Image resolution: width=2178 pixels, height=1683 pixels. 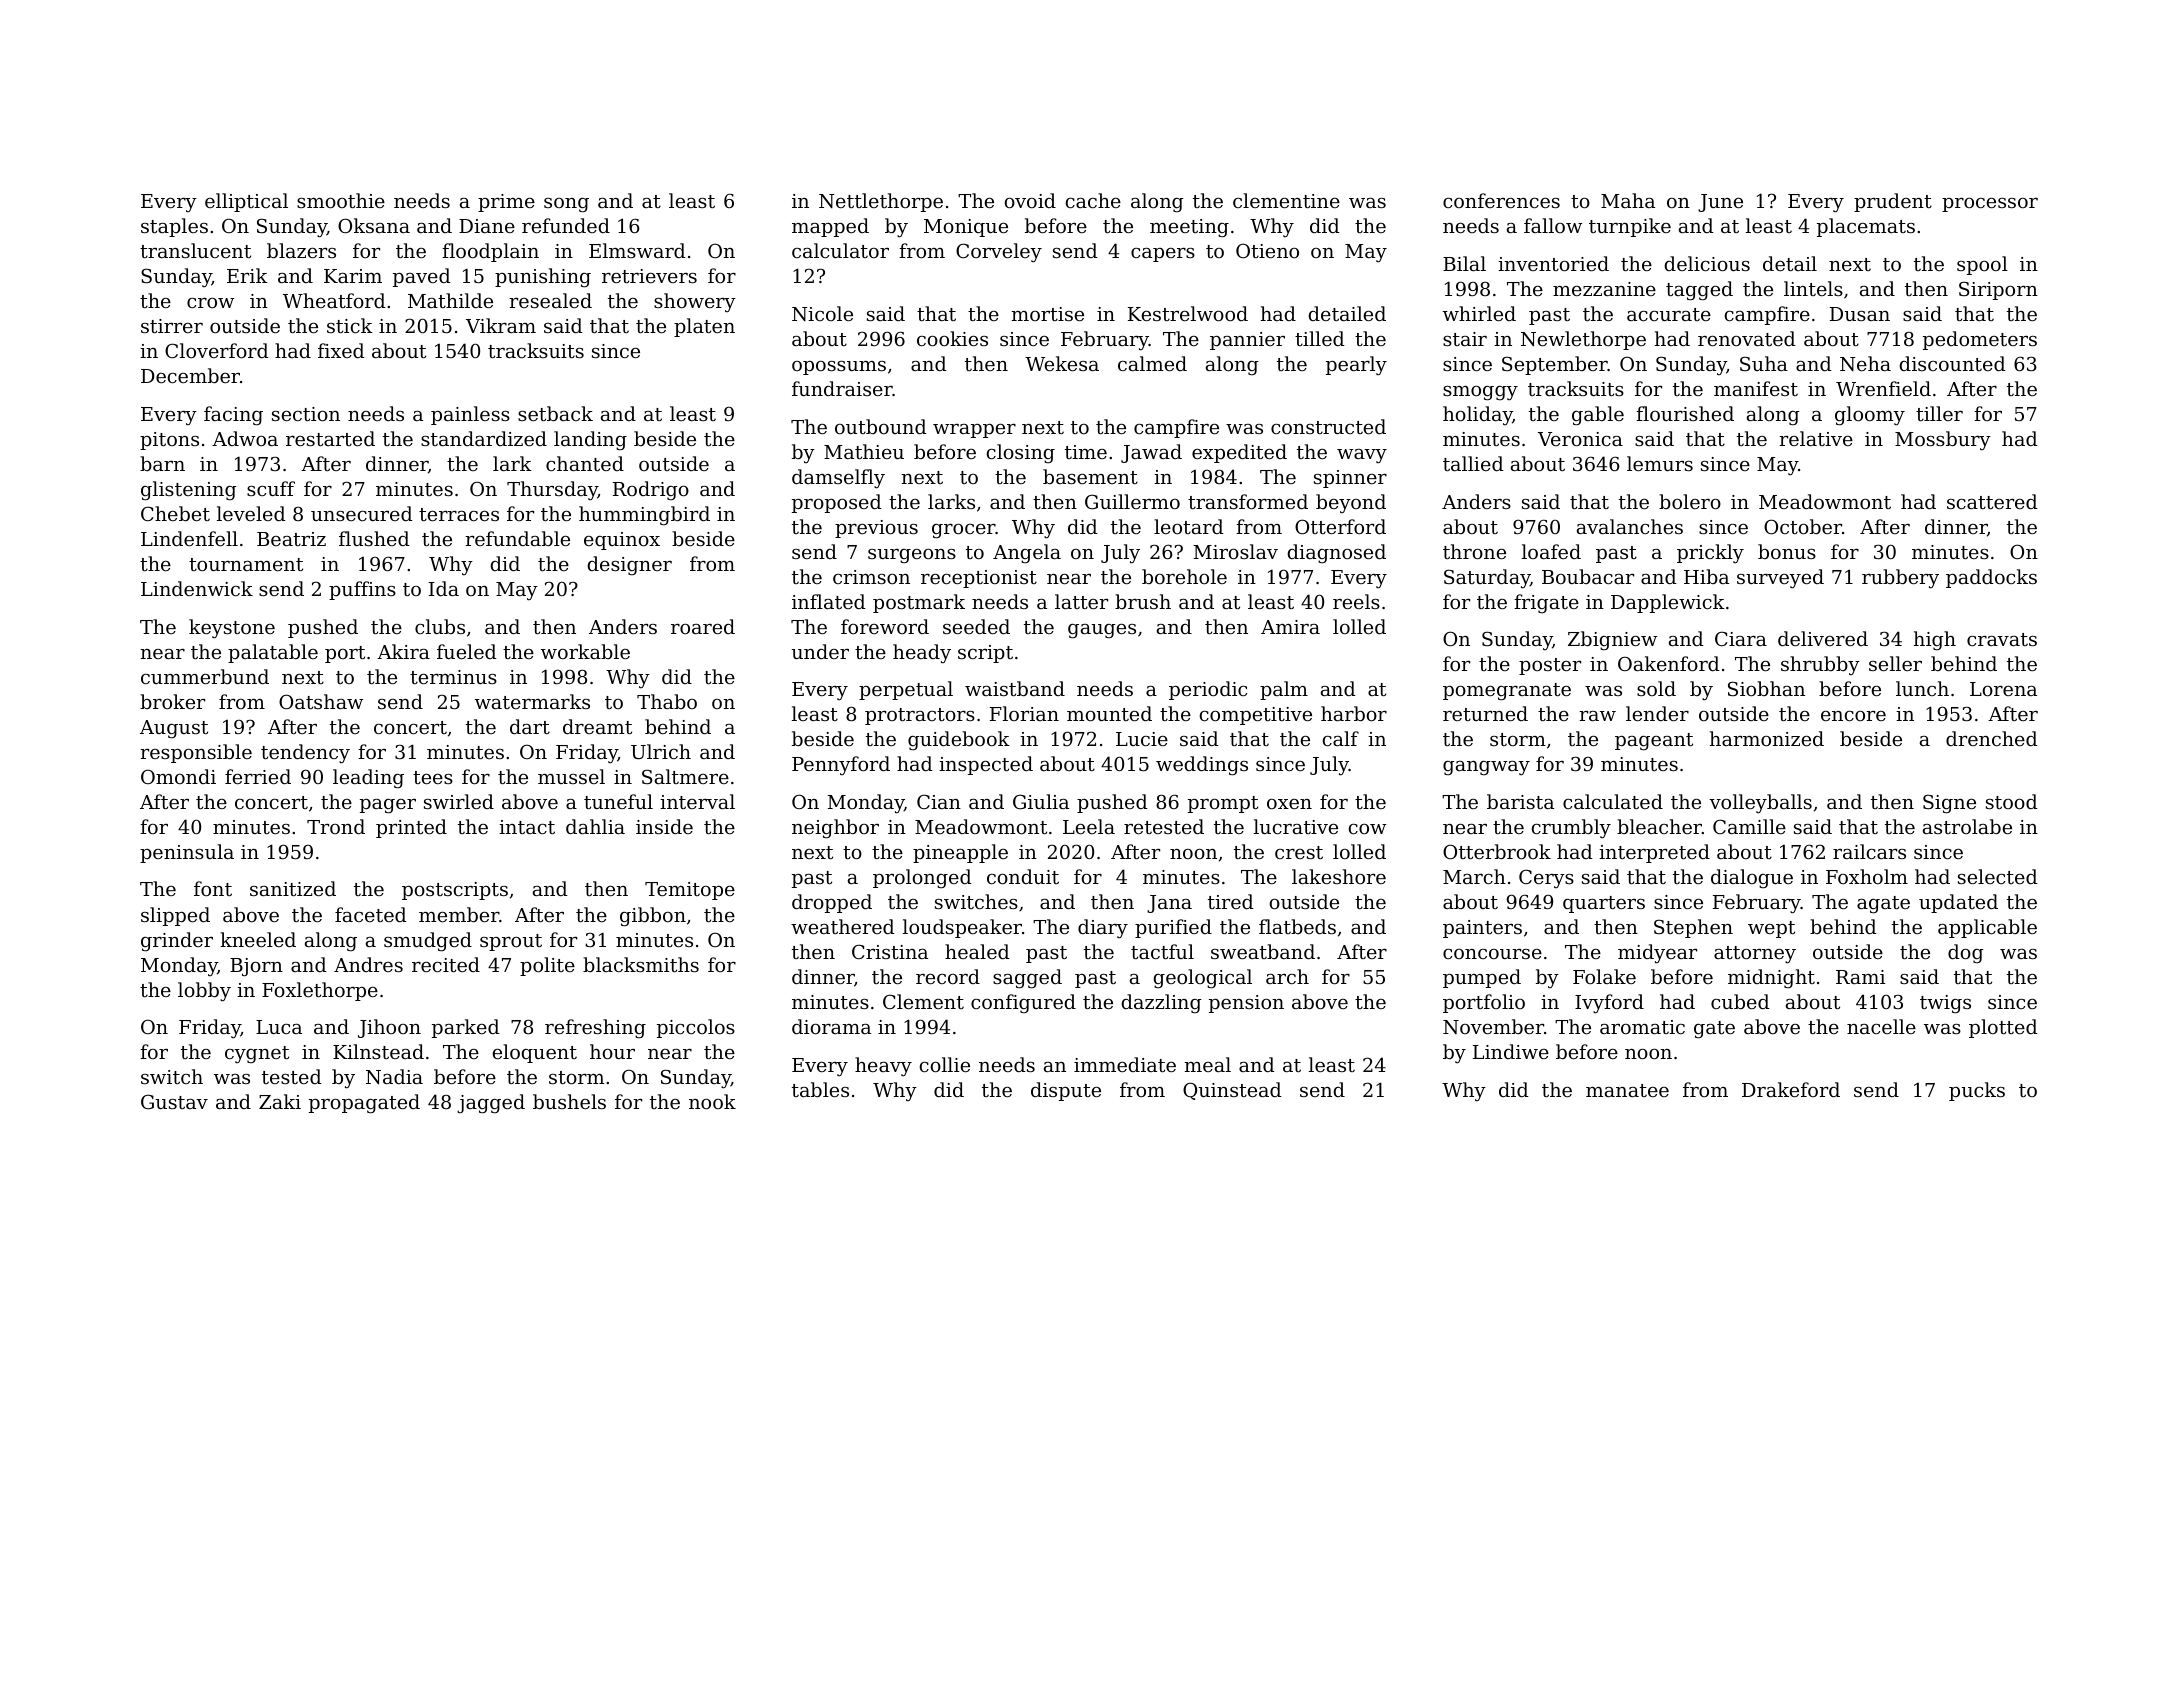 I want to click on tilled, so click(x=1320, y=338).
